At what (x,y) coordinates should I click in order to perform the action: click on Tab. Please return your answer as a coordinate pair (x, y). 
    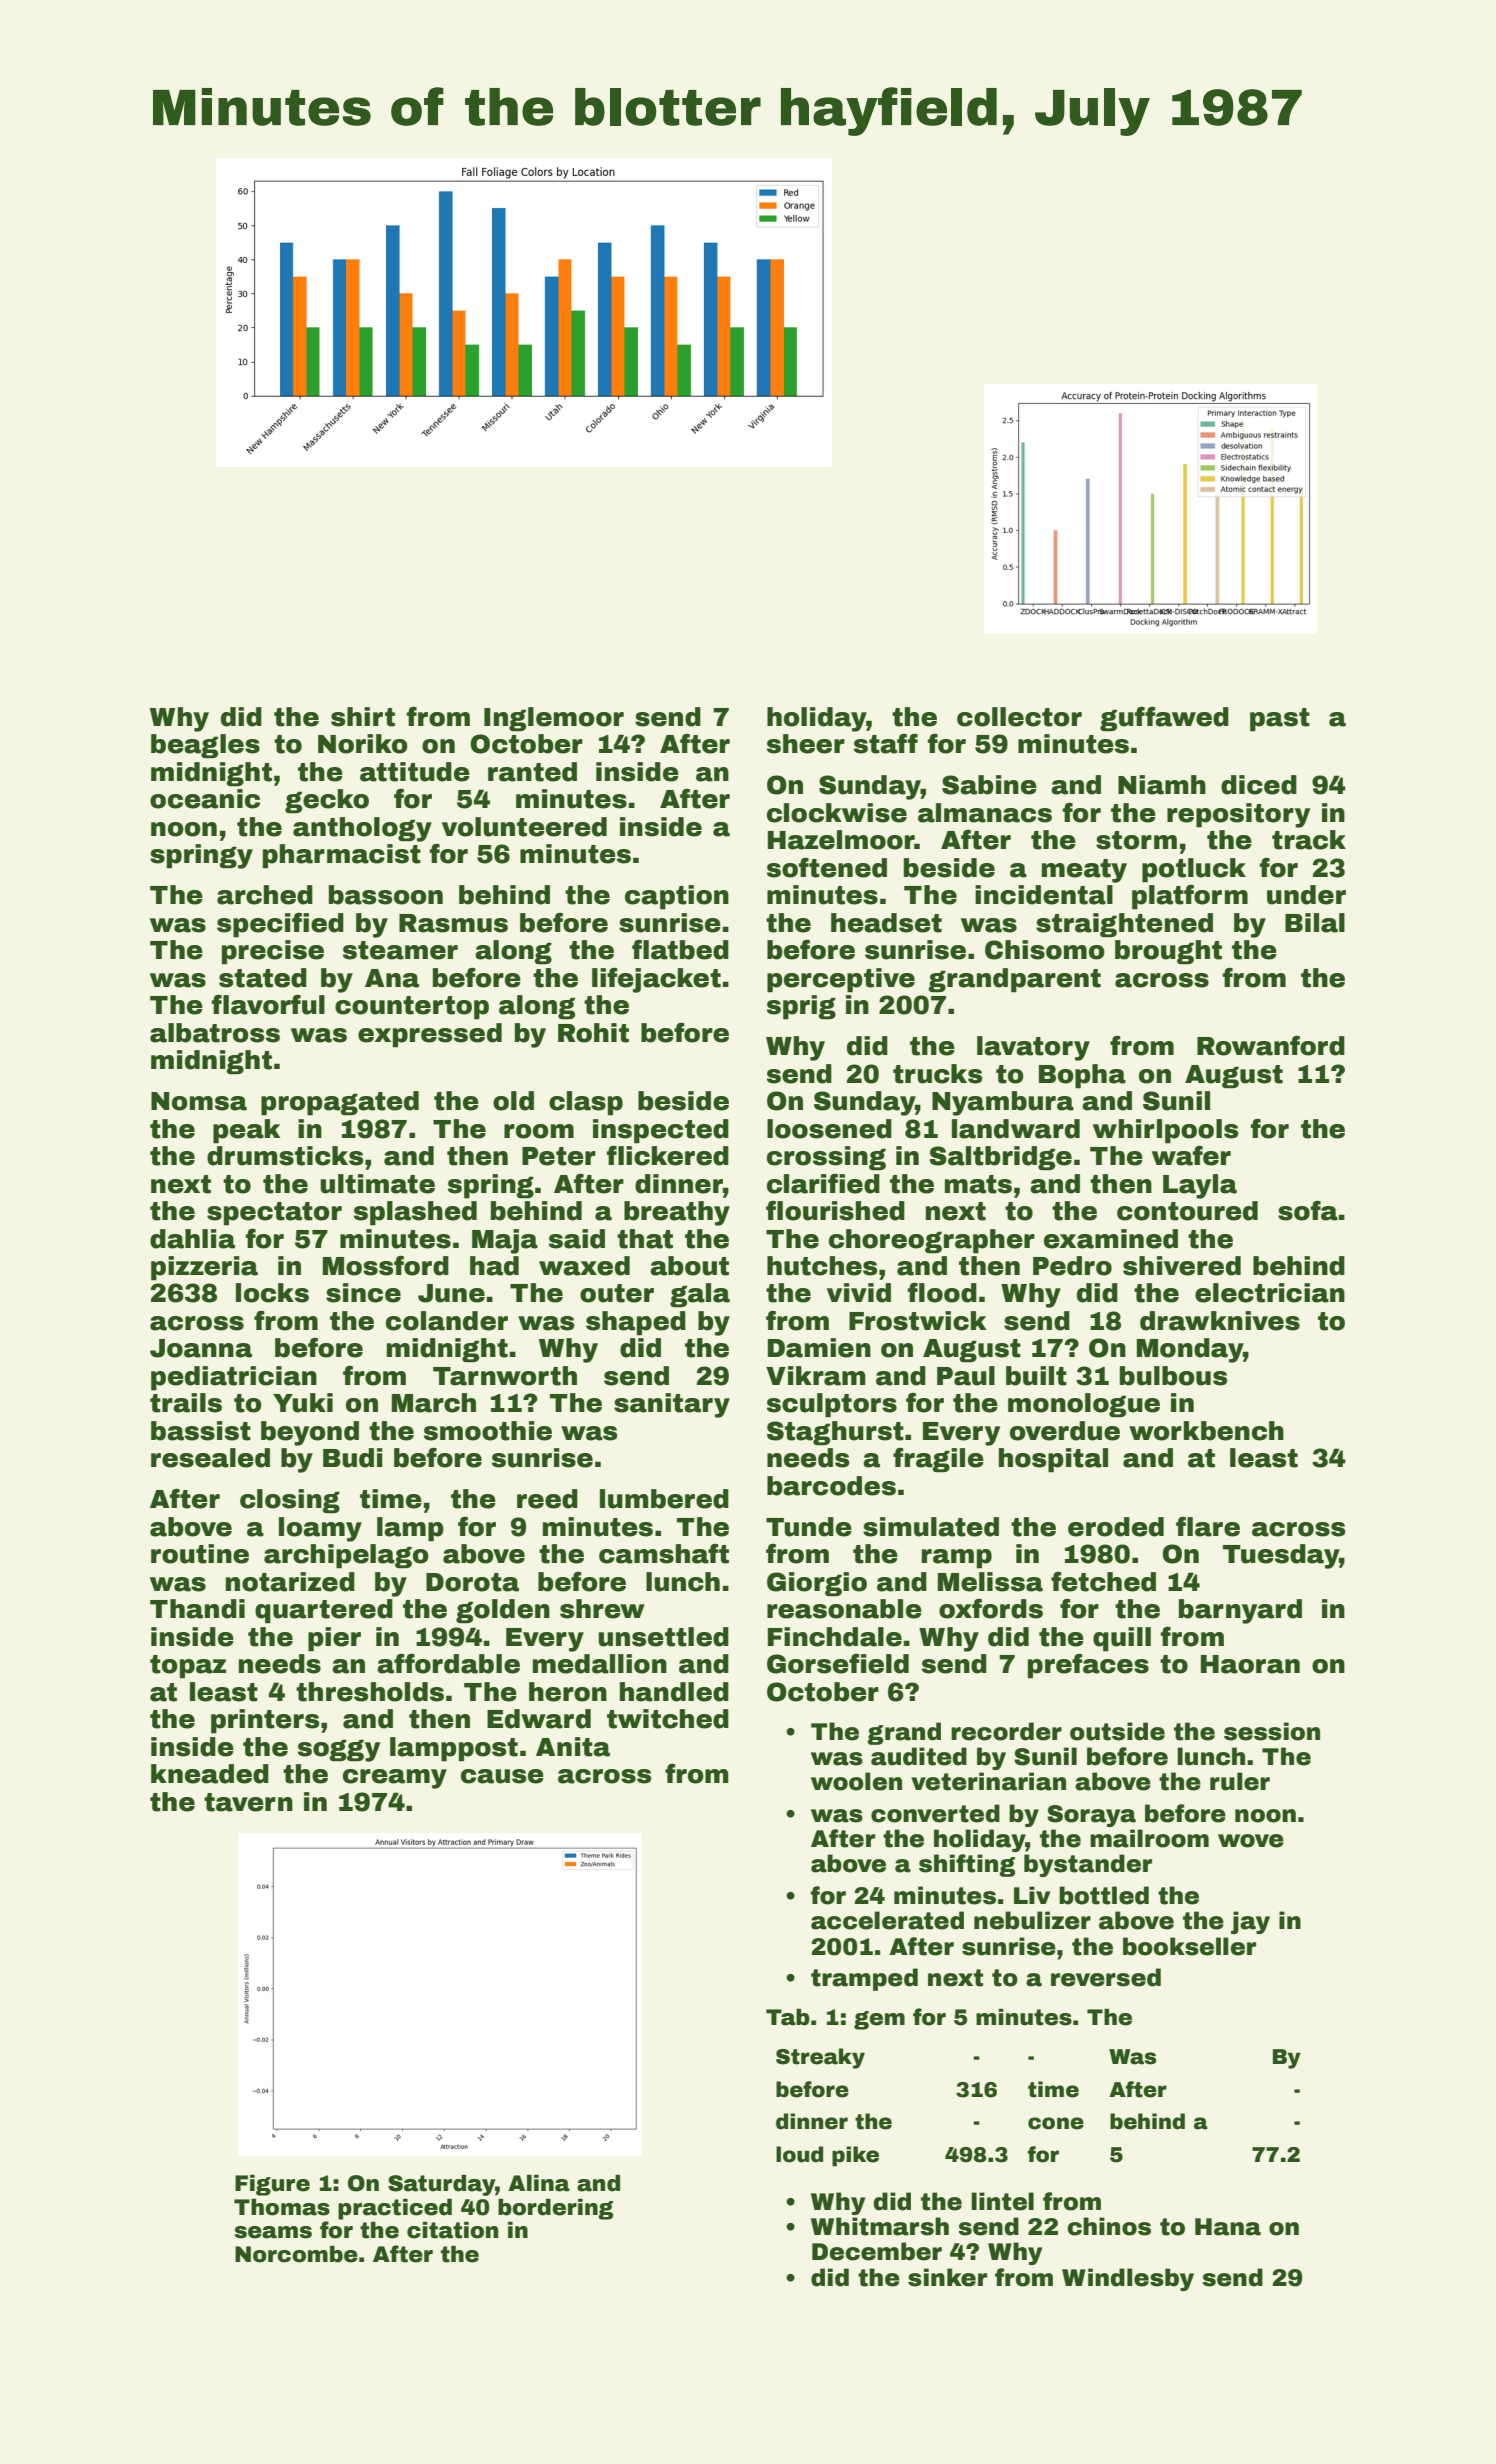
    Looking at the image, I should click on (788, 2017).
